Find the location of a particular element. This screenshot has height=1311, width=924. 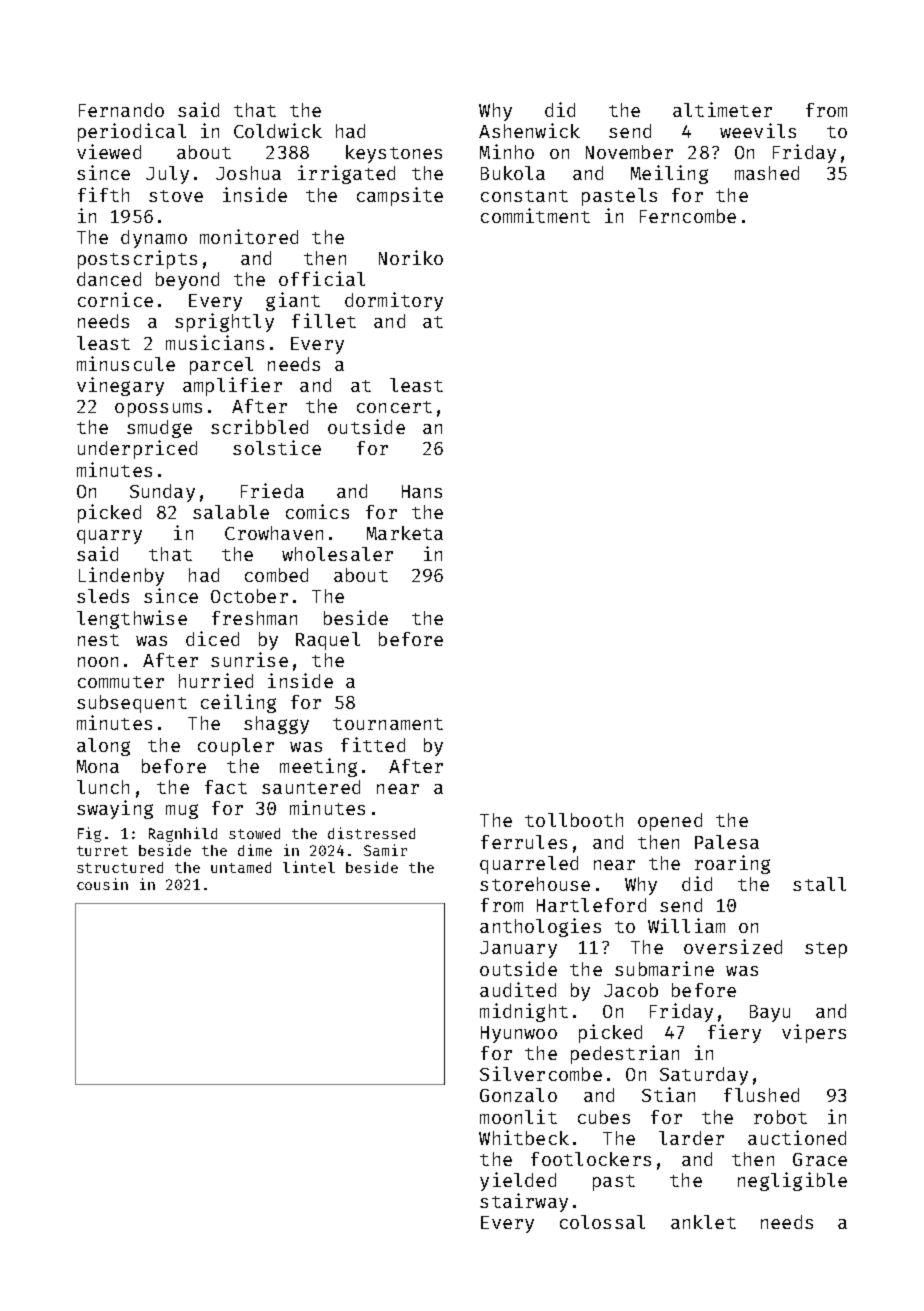

commitment is located at coordinates (535, 215).
